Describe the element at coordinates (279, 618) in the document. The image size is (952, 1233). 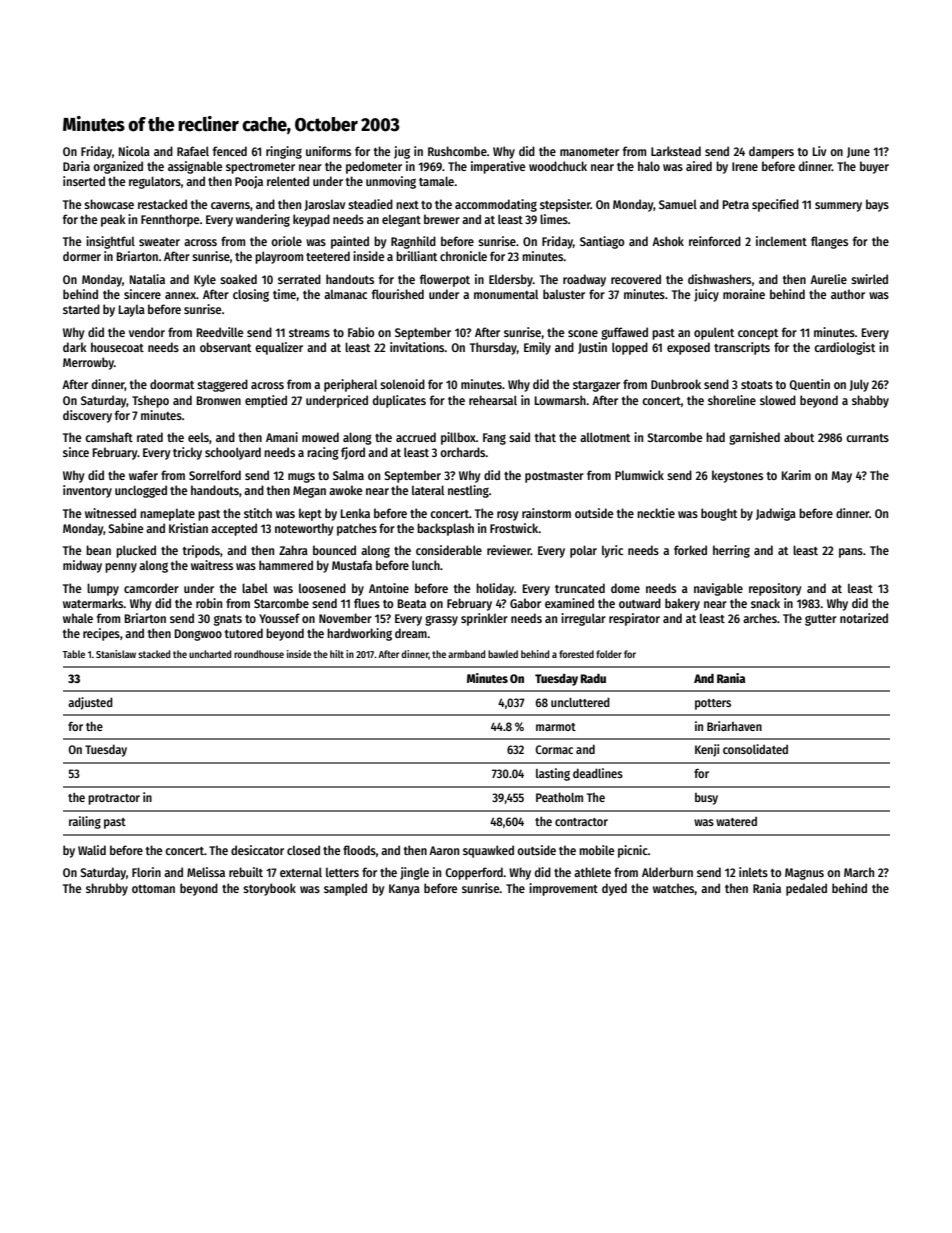
I see `Youssef` at that location.
